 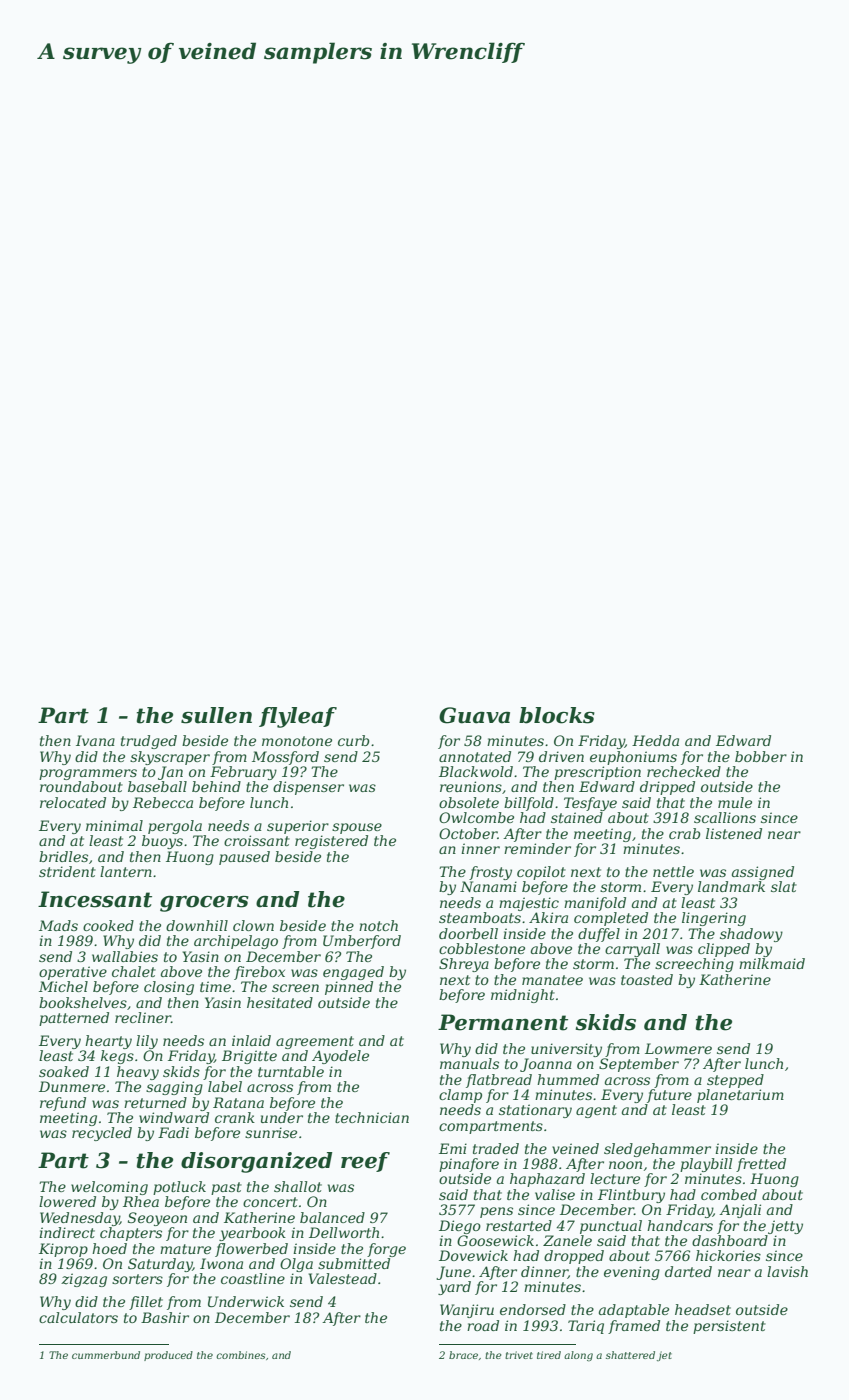 What do you see at coordinates (216, 715) in the screenshot?
I see `sullen` at bounding box center [216, 715].
